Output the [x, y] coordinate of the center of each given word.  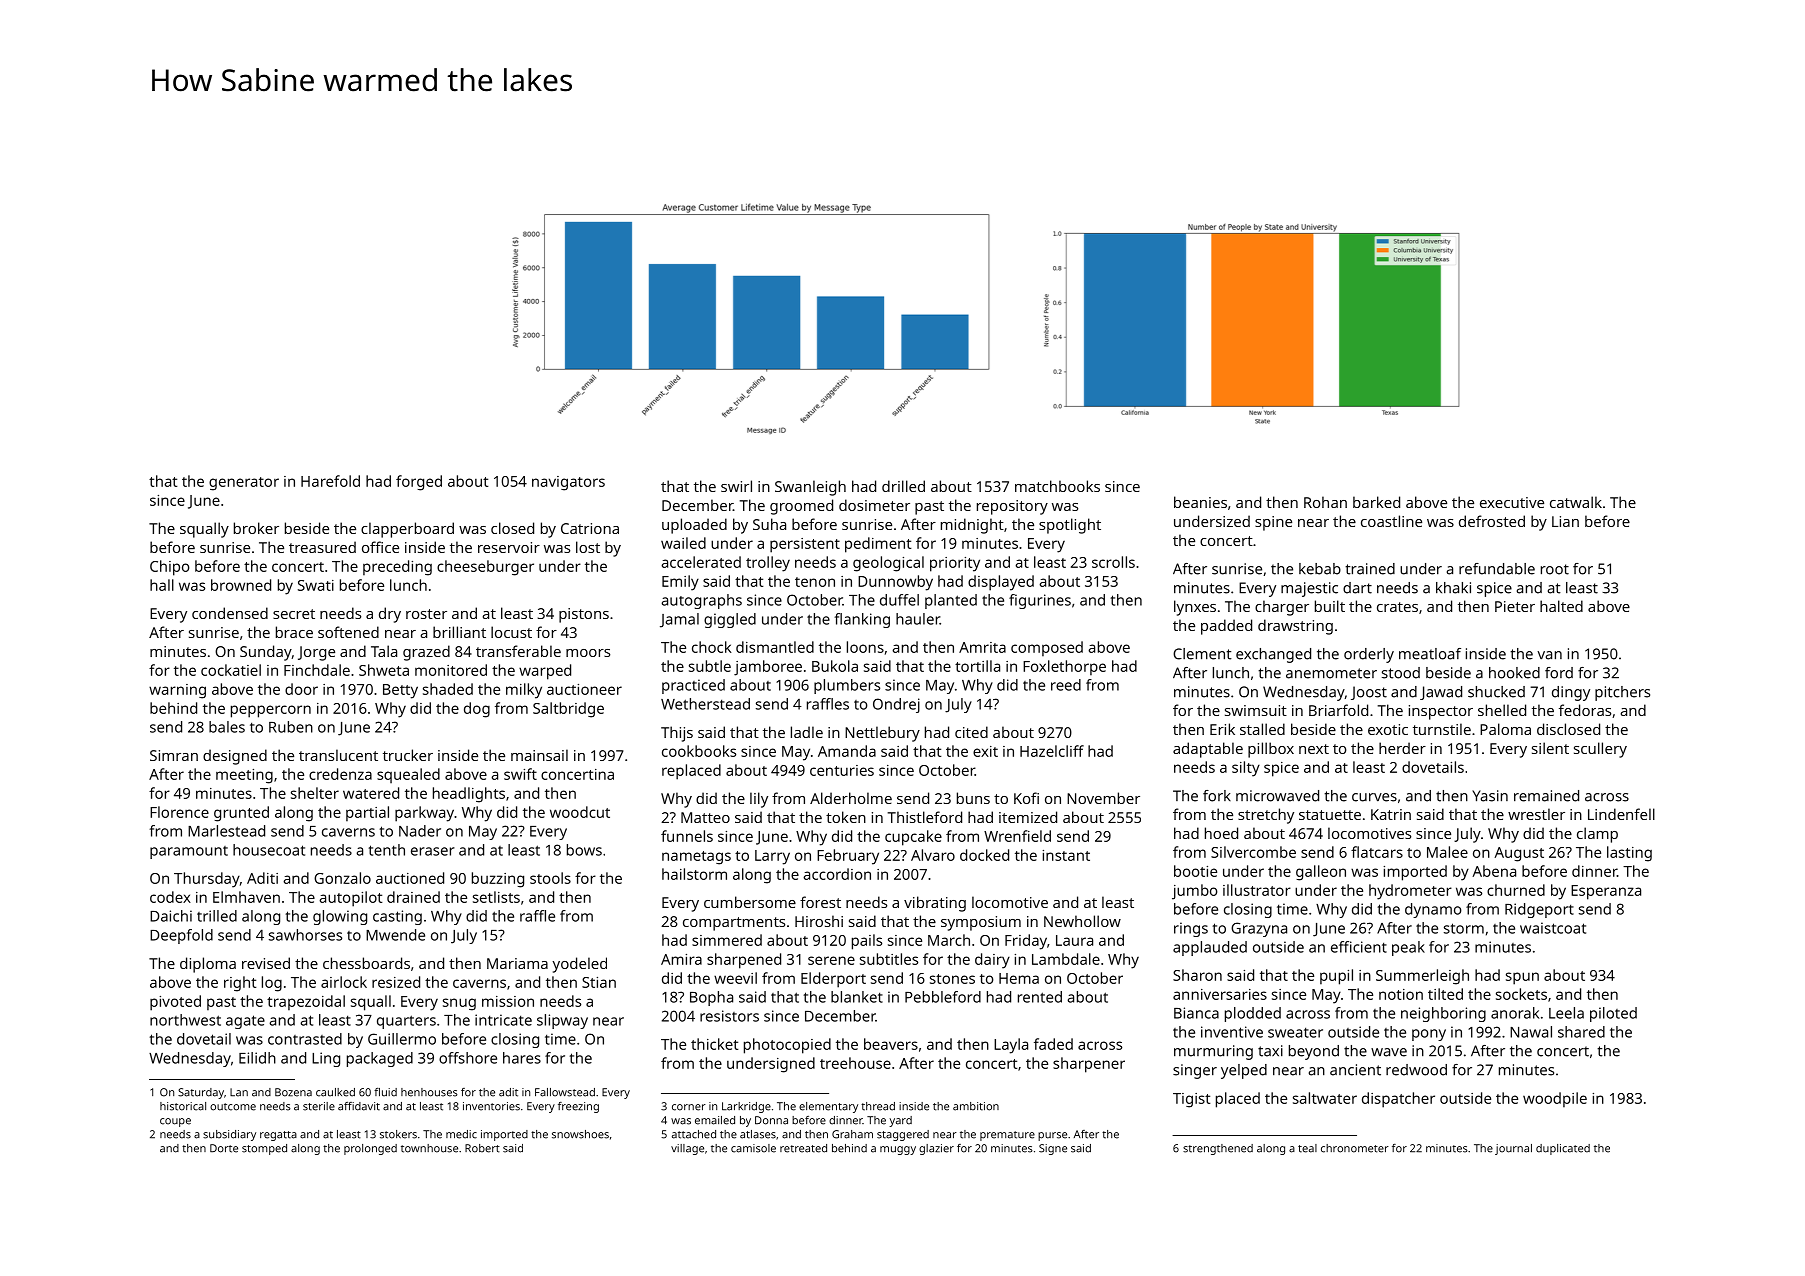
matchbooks [1057, 486]
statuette [1330, 815]
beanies [1200, 502]
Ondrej [896, 705]
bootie [1195, 871]
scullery [1600, 750]
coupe [175, 1122]
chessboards [366, 963]
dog [477, 710]
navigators [568, 483]
